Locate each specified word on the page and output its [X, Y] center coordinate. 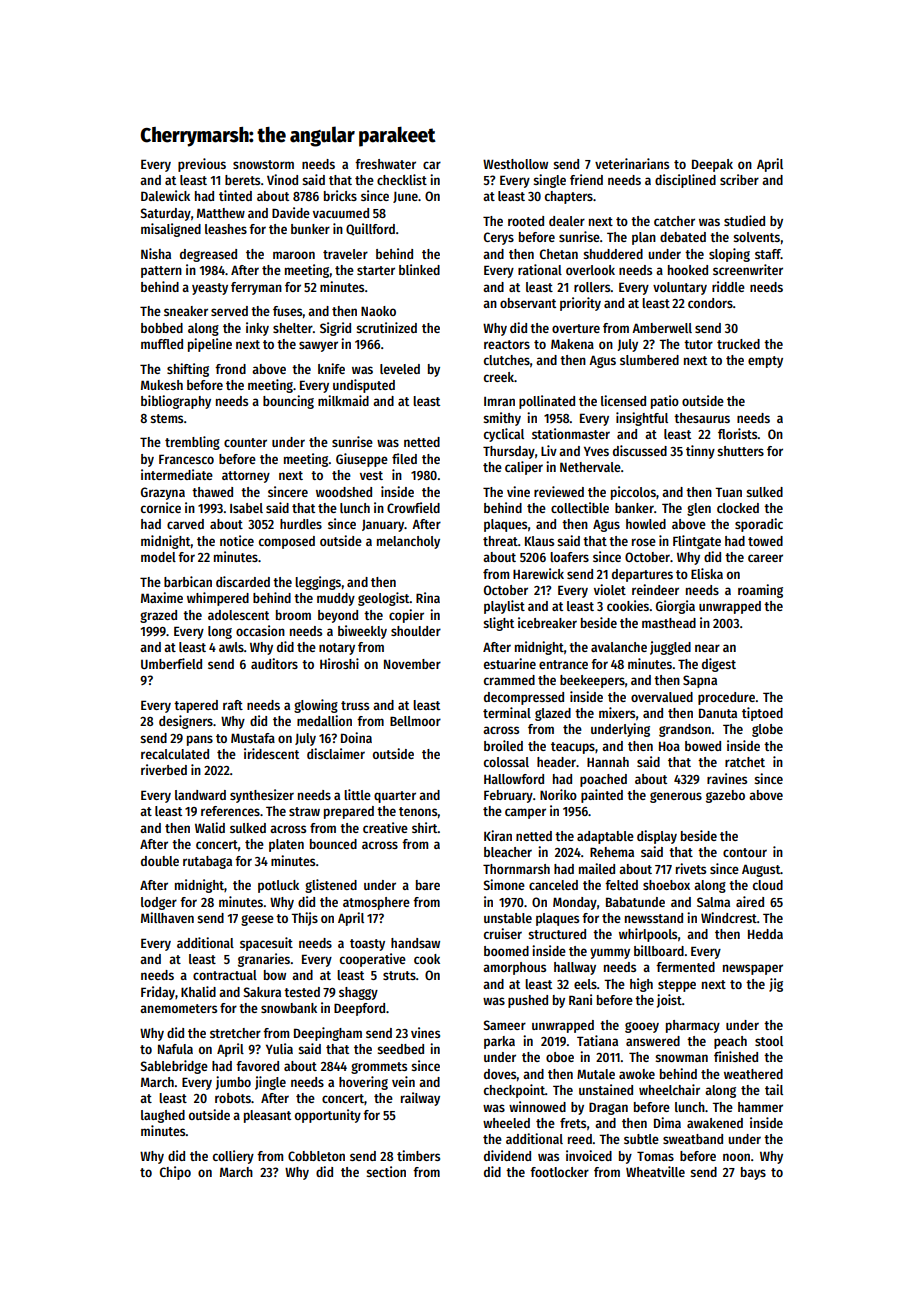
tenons [418, 811]
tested [302, 992]
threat [500, 541]
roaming [760, 591]
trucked [738, 344]
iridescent [271, 753]
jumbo [233, 1083]
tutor [698, 344]
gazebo [725, 796]
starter [376, 270]
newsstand [654, 918]
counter [245, 442]
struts [399, 975]
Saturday [166, 214]
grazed [158, 616]
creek [499, 377]
